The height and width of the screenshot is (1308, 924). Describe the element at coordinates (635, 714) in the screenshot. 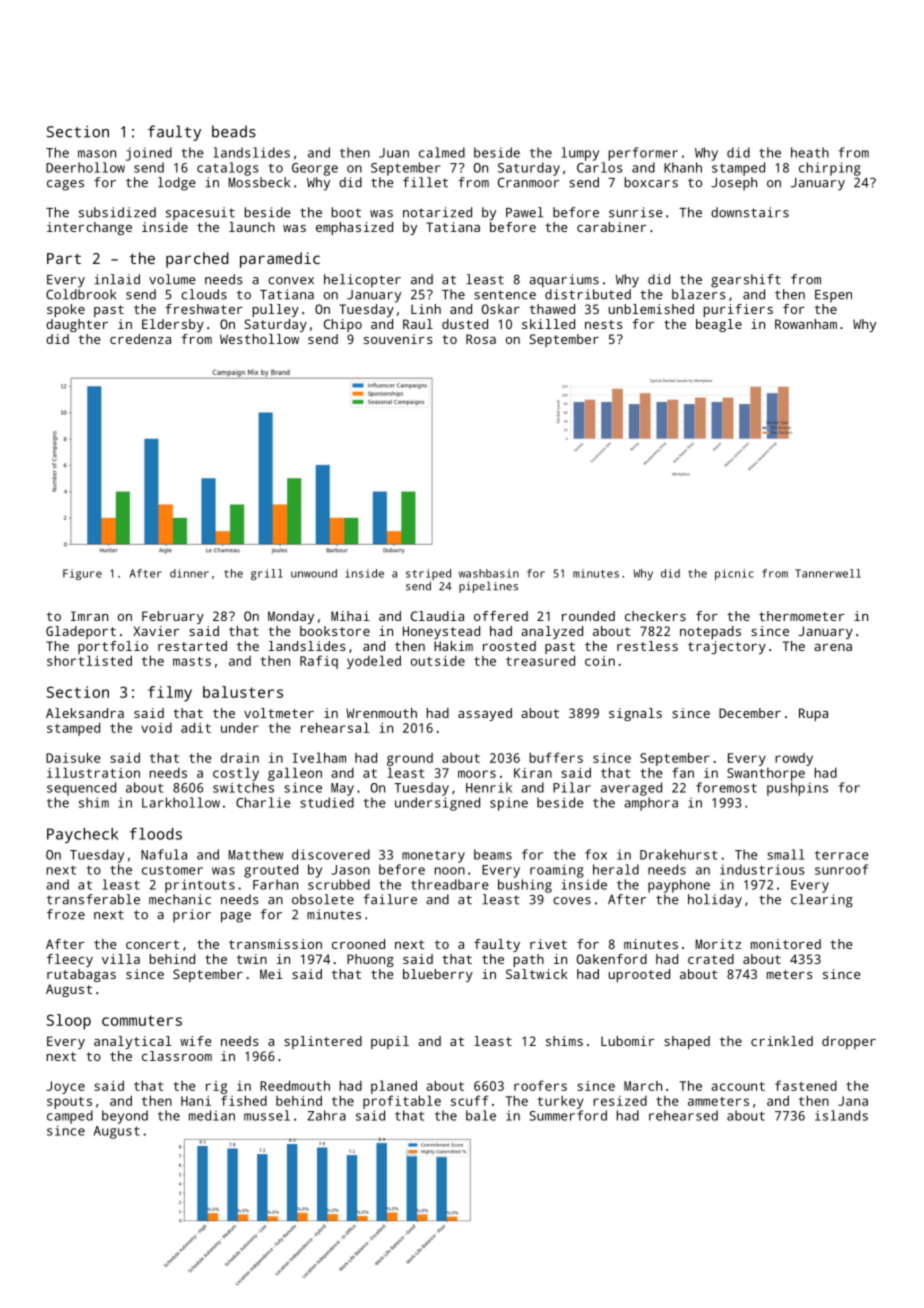

I see `signals` at that location.
